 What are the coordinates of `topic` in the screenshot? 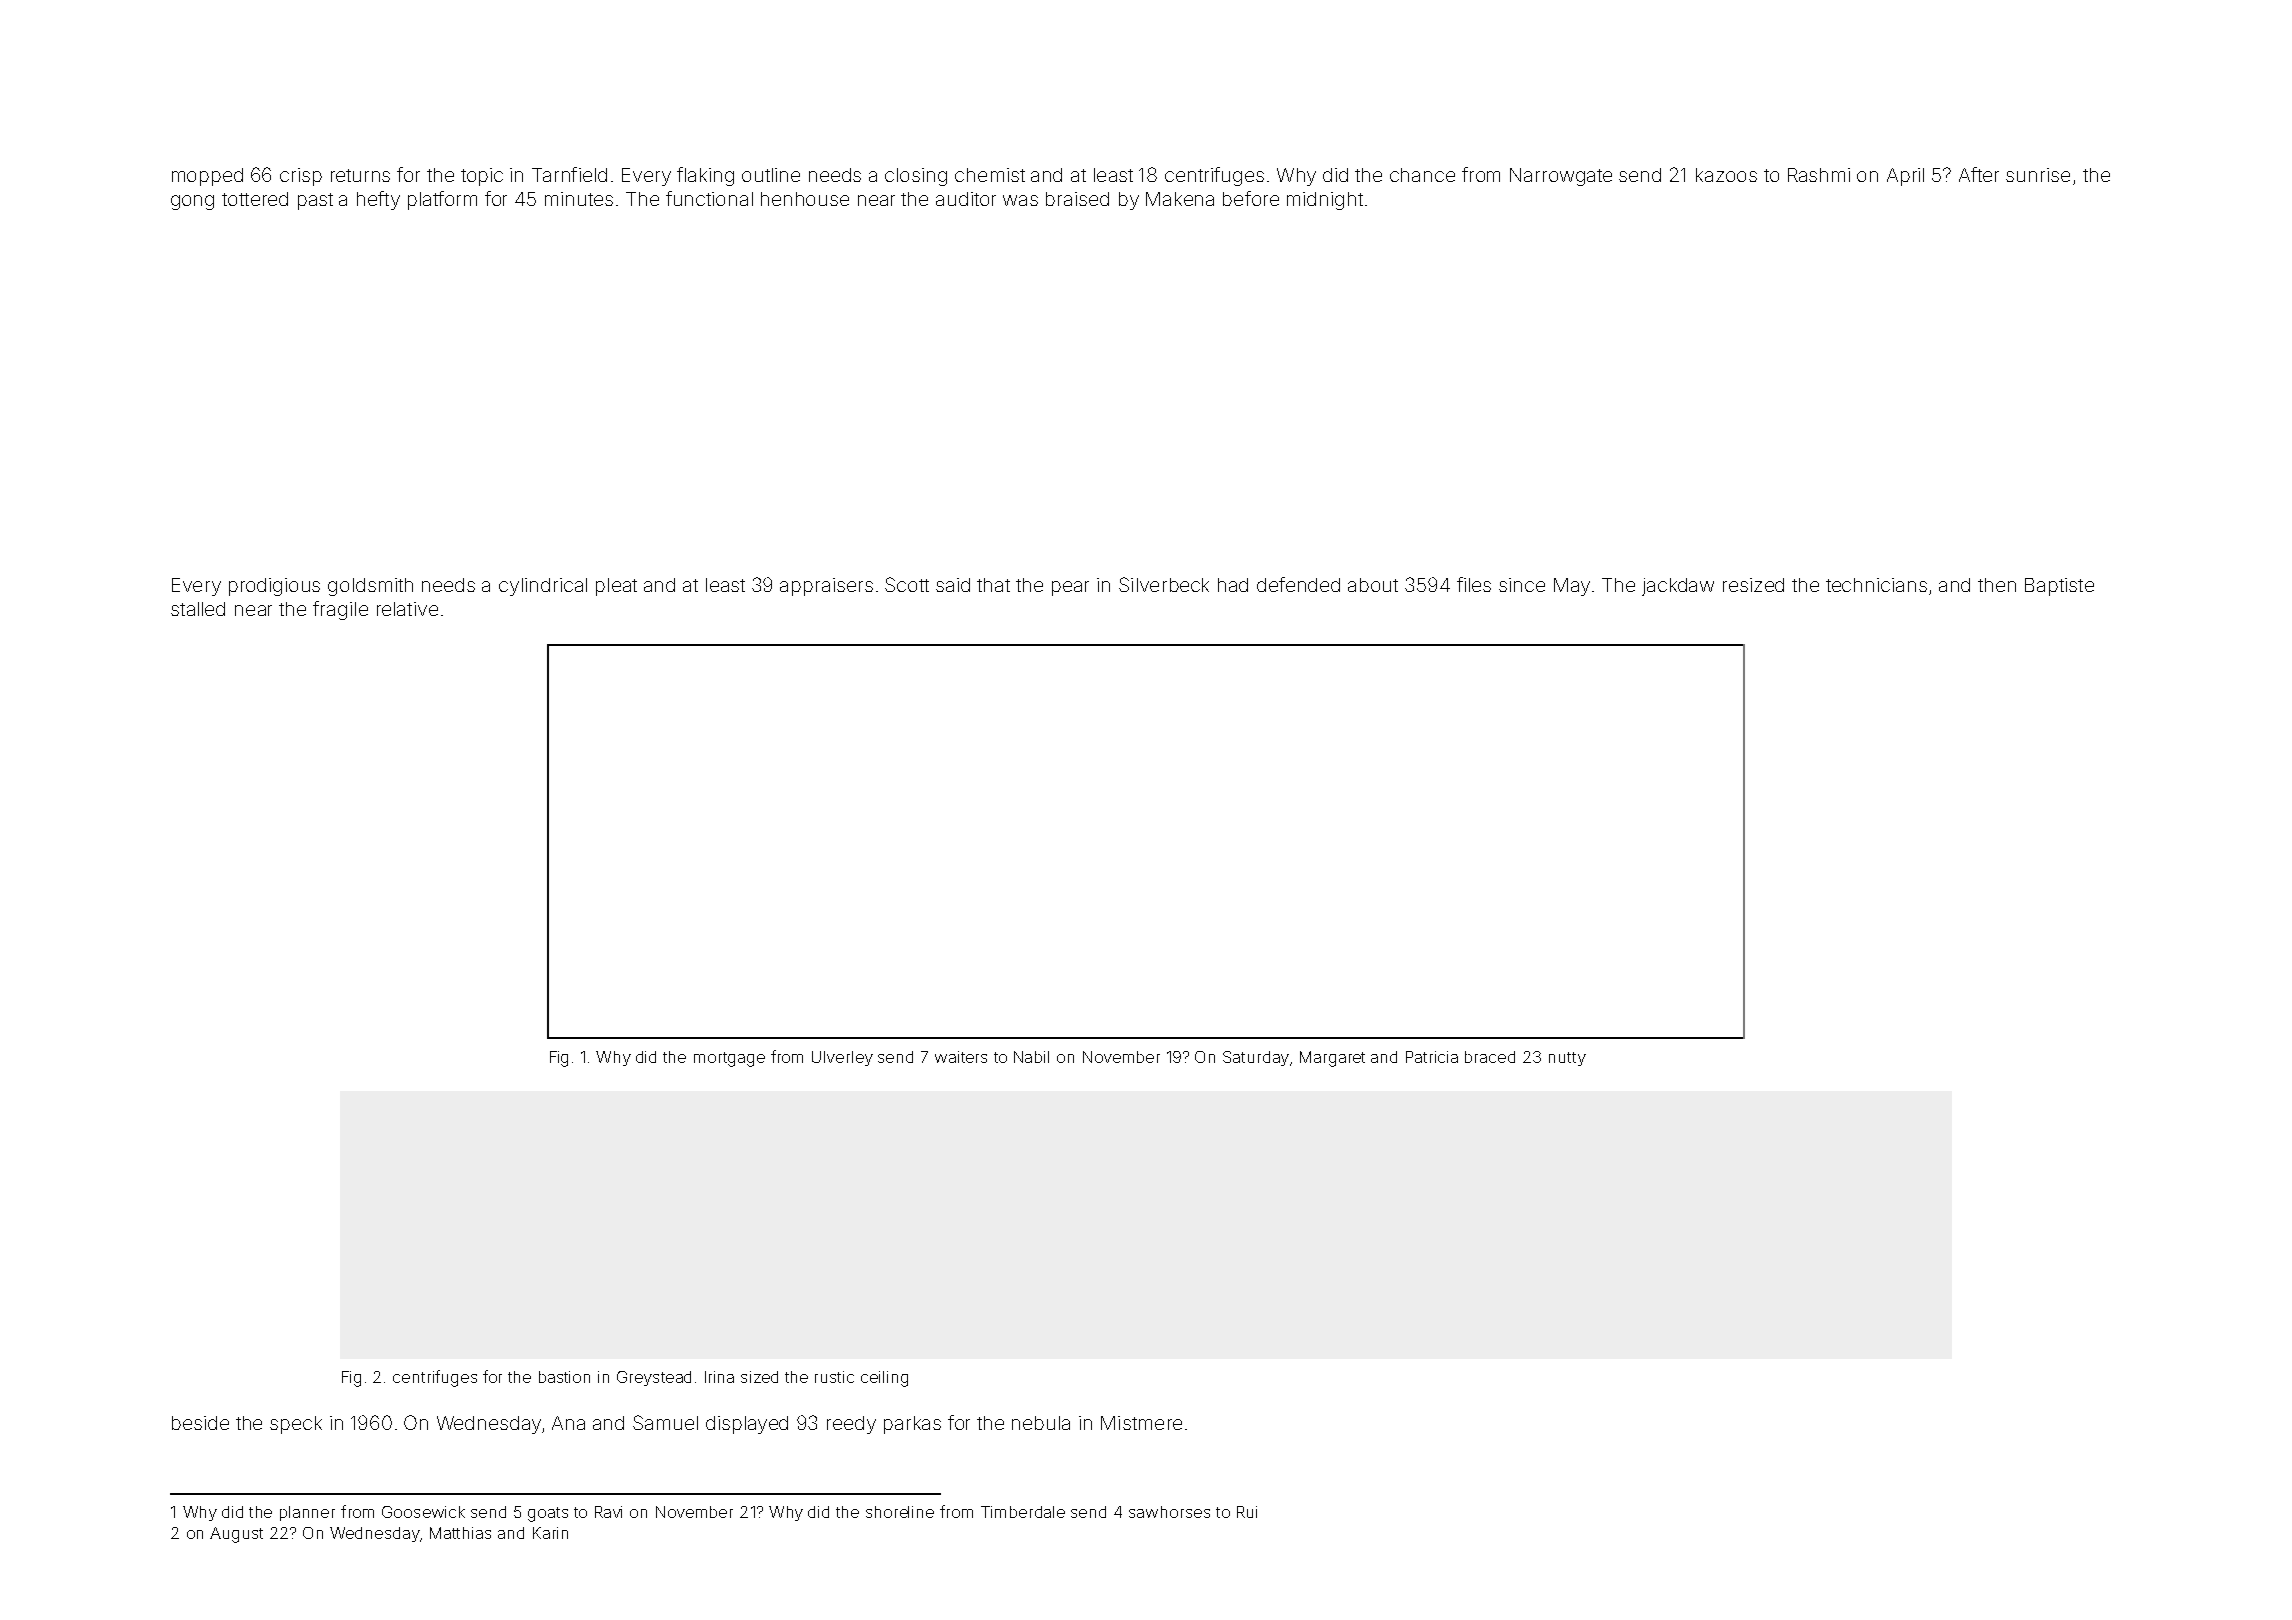 It's located at (482, 177).
